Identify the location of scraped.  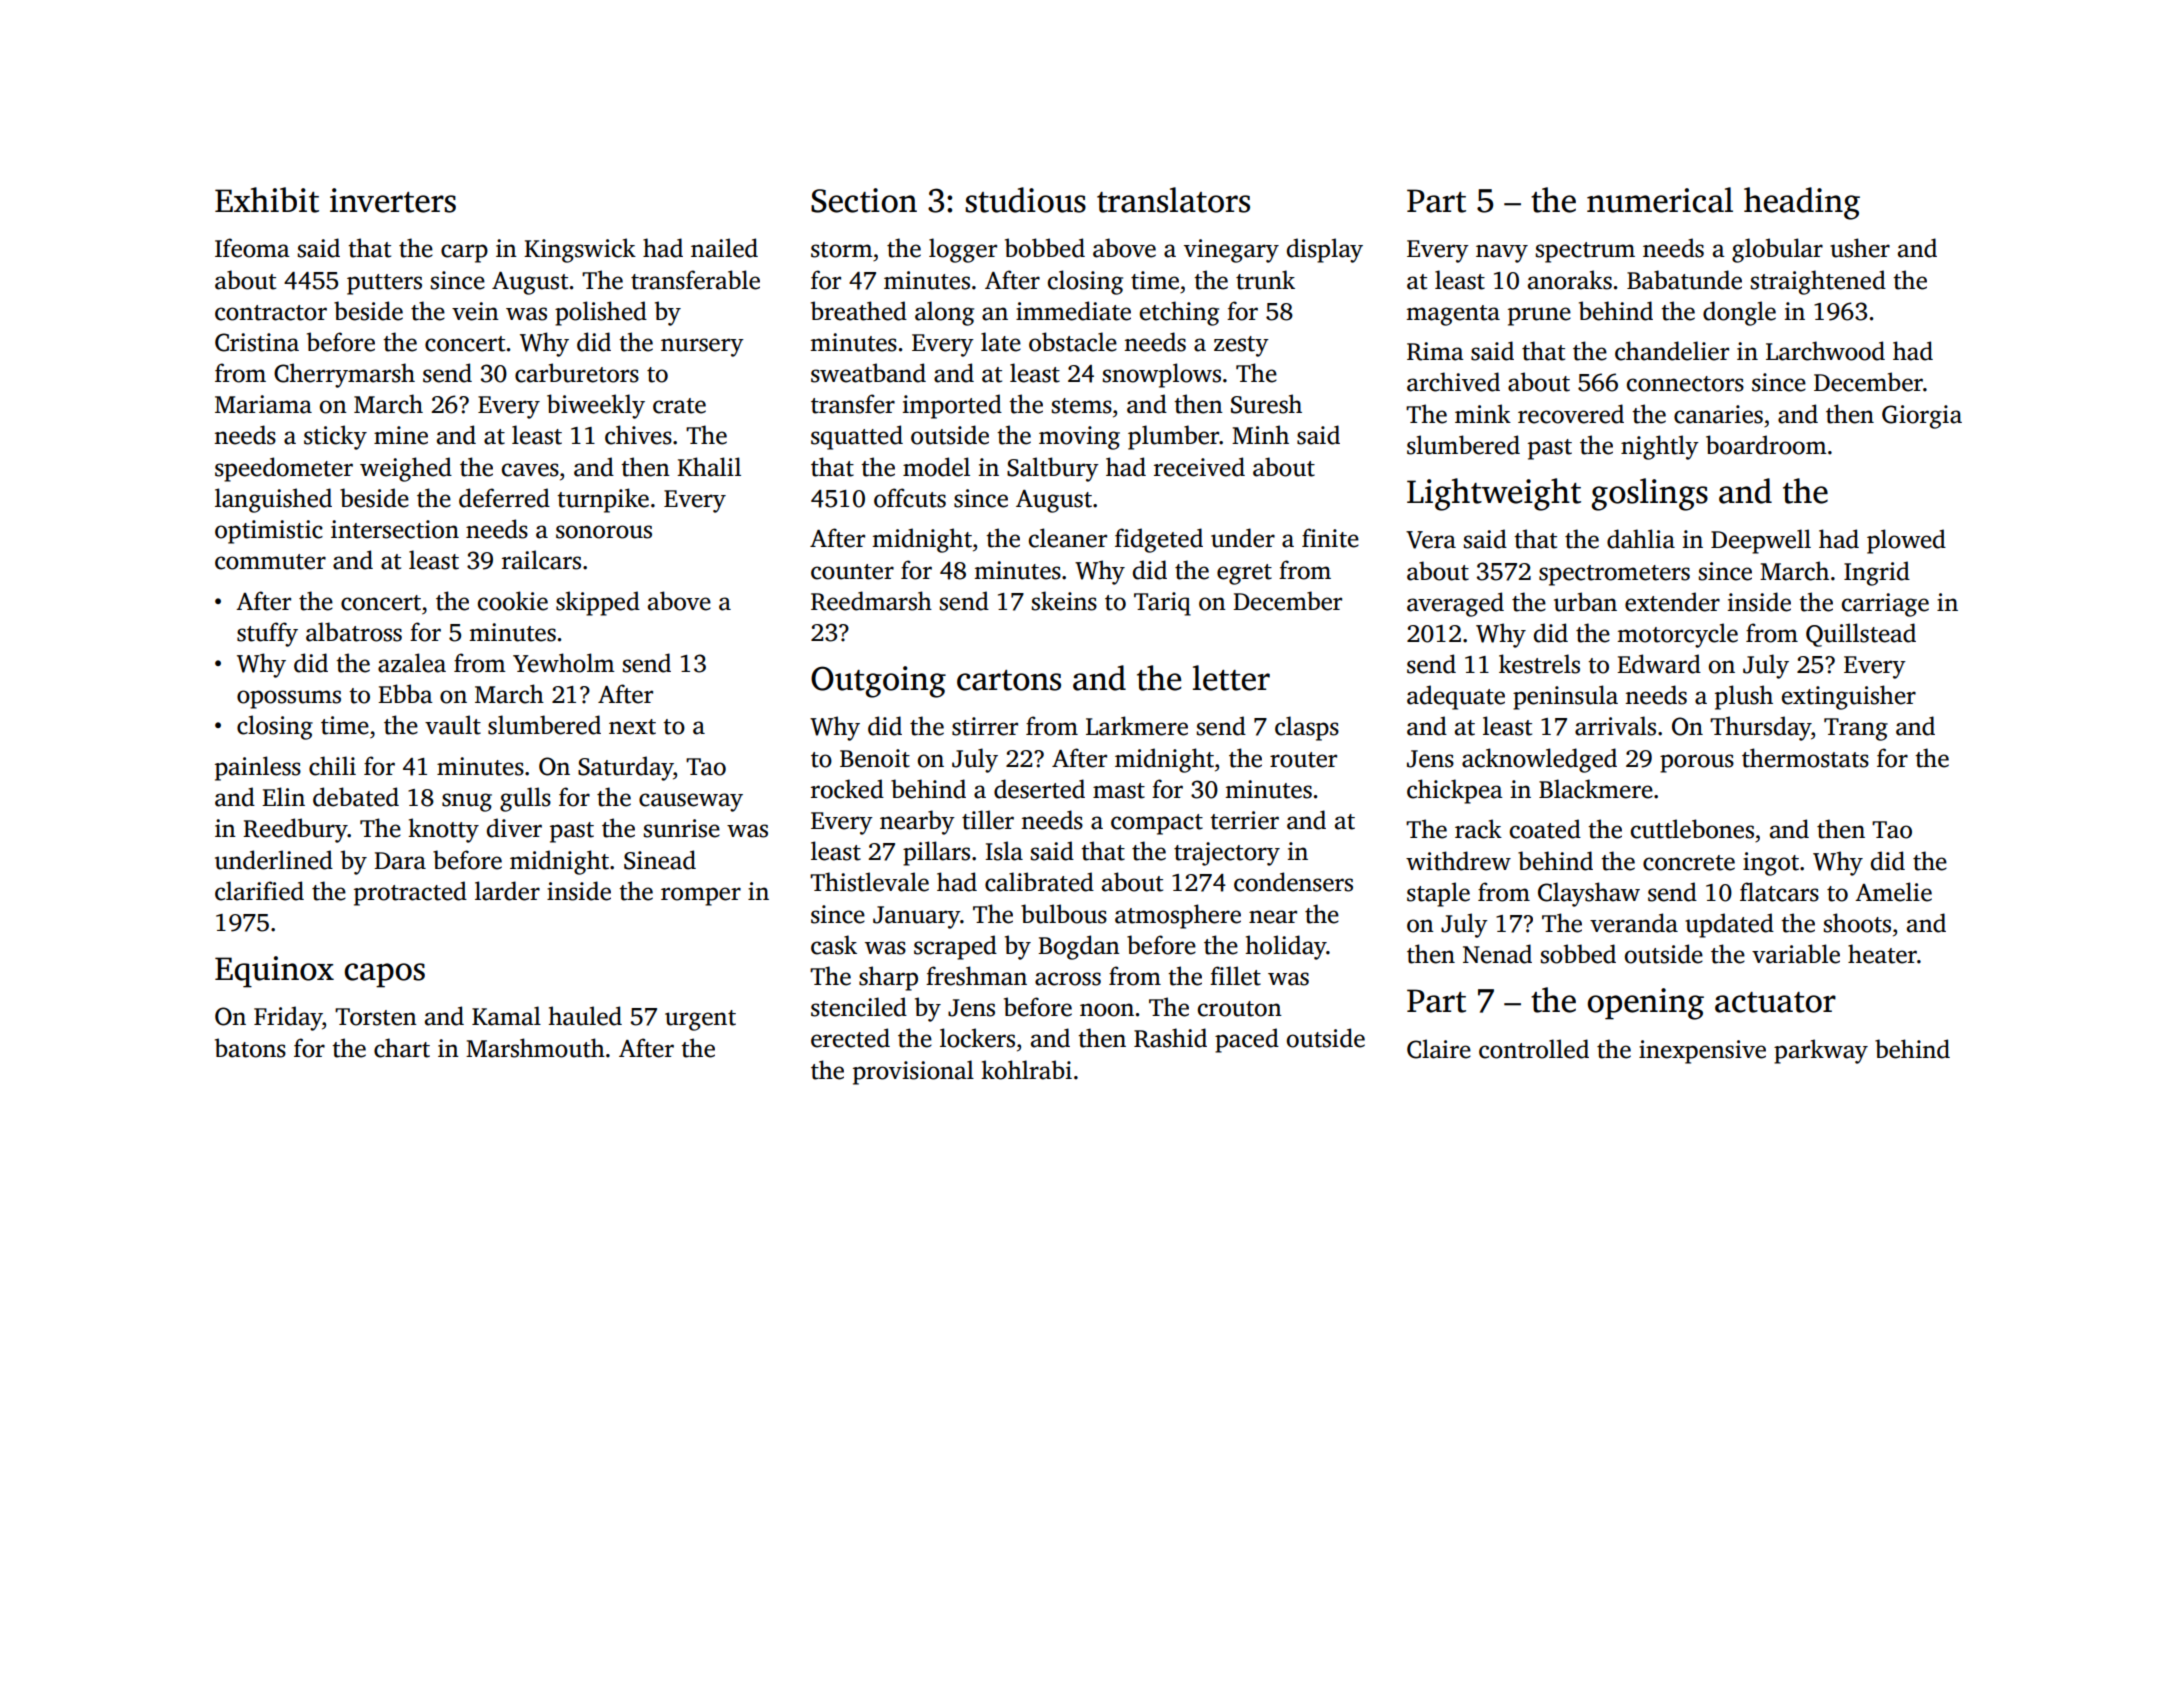
(955, 947).
